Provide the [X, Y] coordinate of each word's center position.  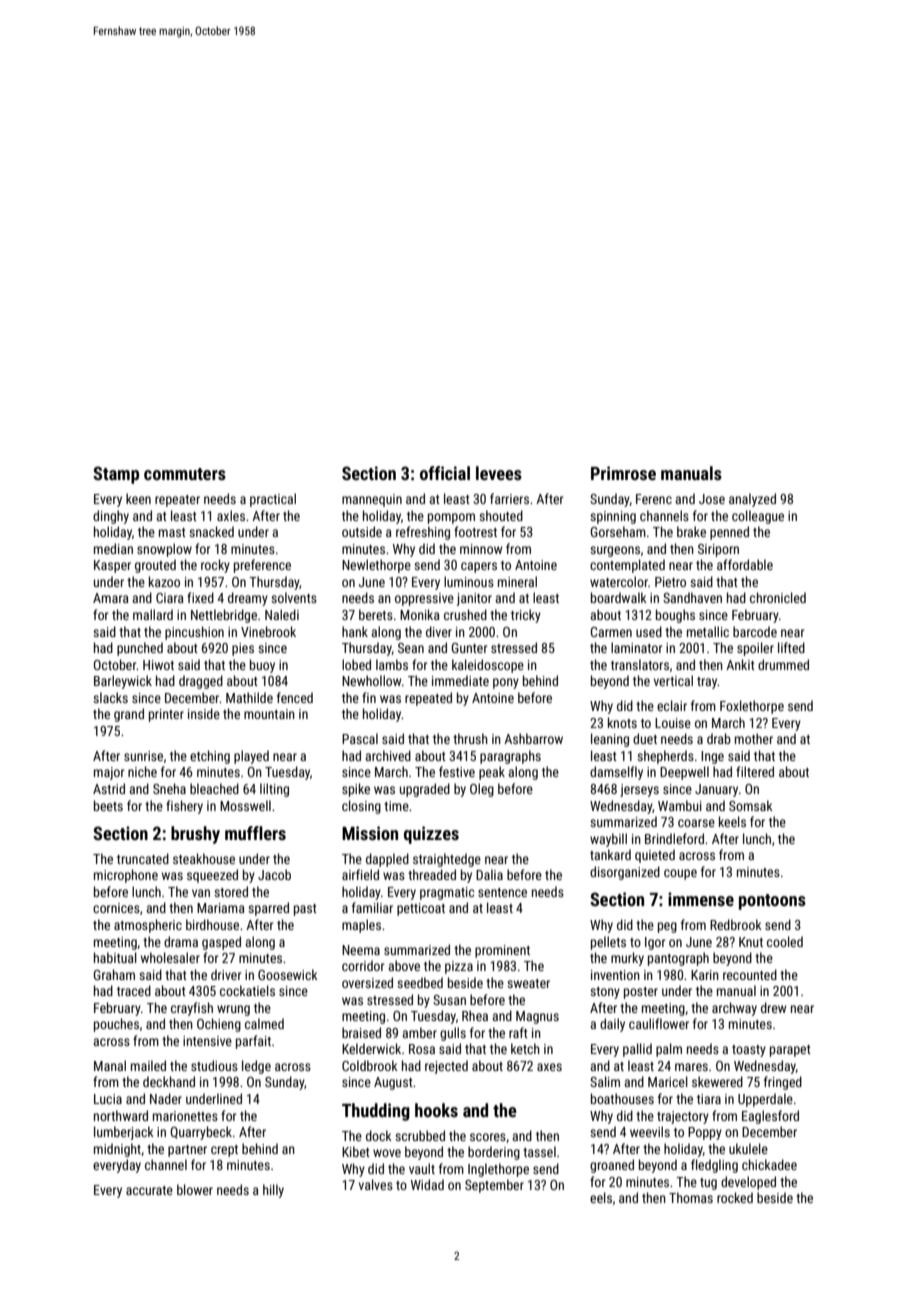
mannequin [372, 500]
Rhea [475, 1015]
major [109, 773]
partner [187, 1151]
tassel [539, 1151]
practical [273, 500]
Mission [370, 833]
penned [729, 533]
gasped [221, 943]
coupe [680, 874]
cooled [785, 941]
